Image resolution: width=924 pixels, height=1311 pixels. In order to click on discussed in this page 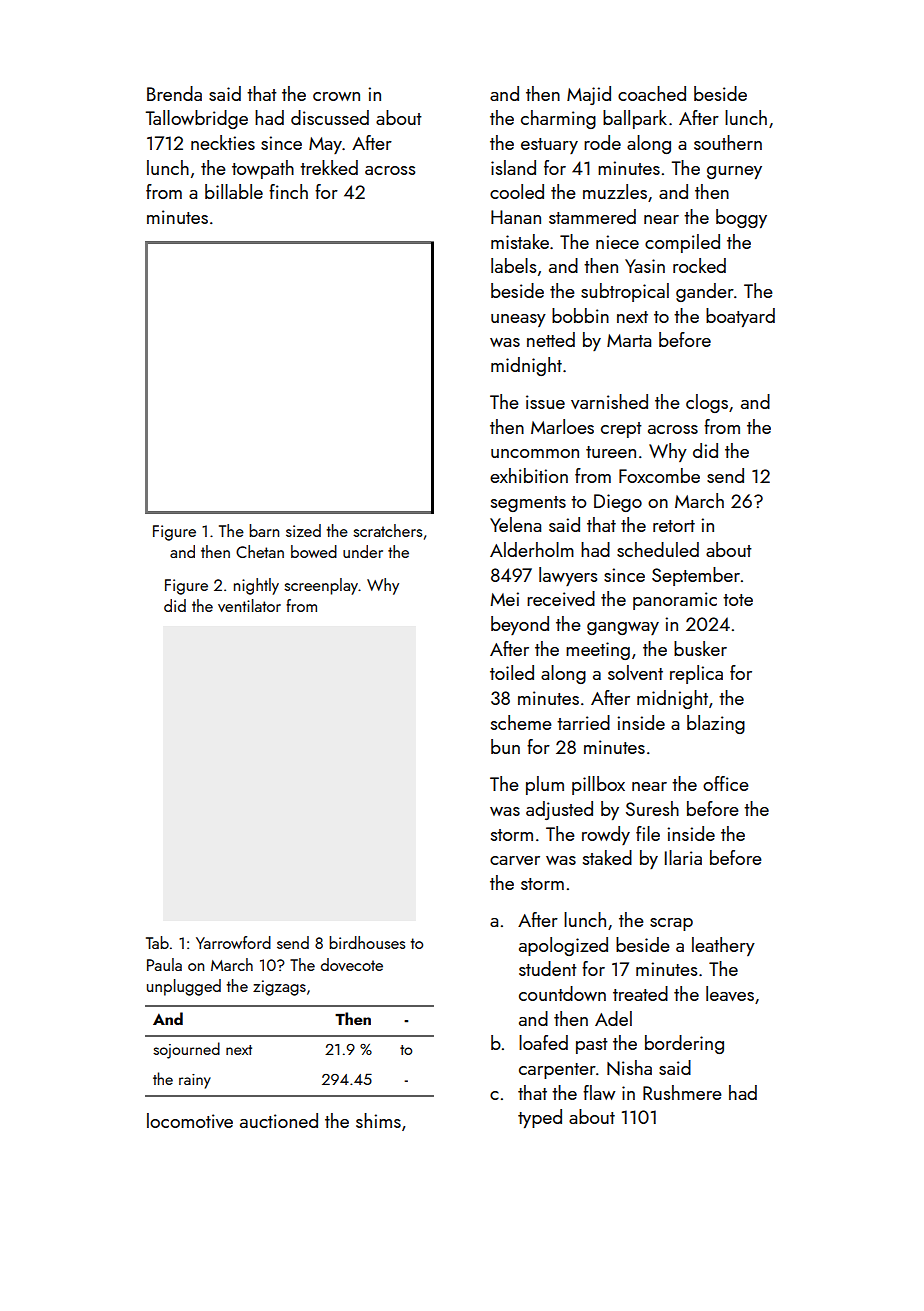, I will do `click(330, 117)`.
